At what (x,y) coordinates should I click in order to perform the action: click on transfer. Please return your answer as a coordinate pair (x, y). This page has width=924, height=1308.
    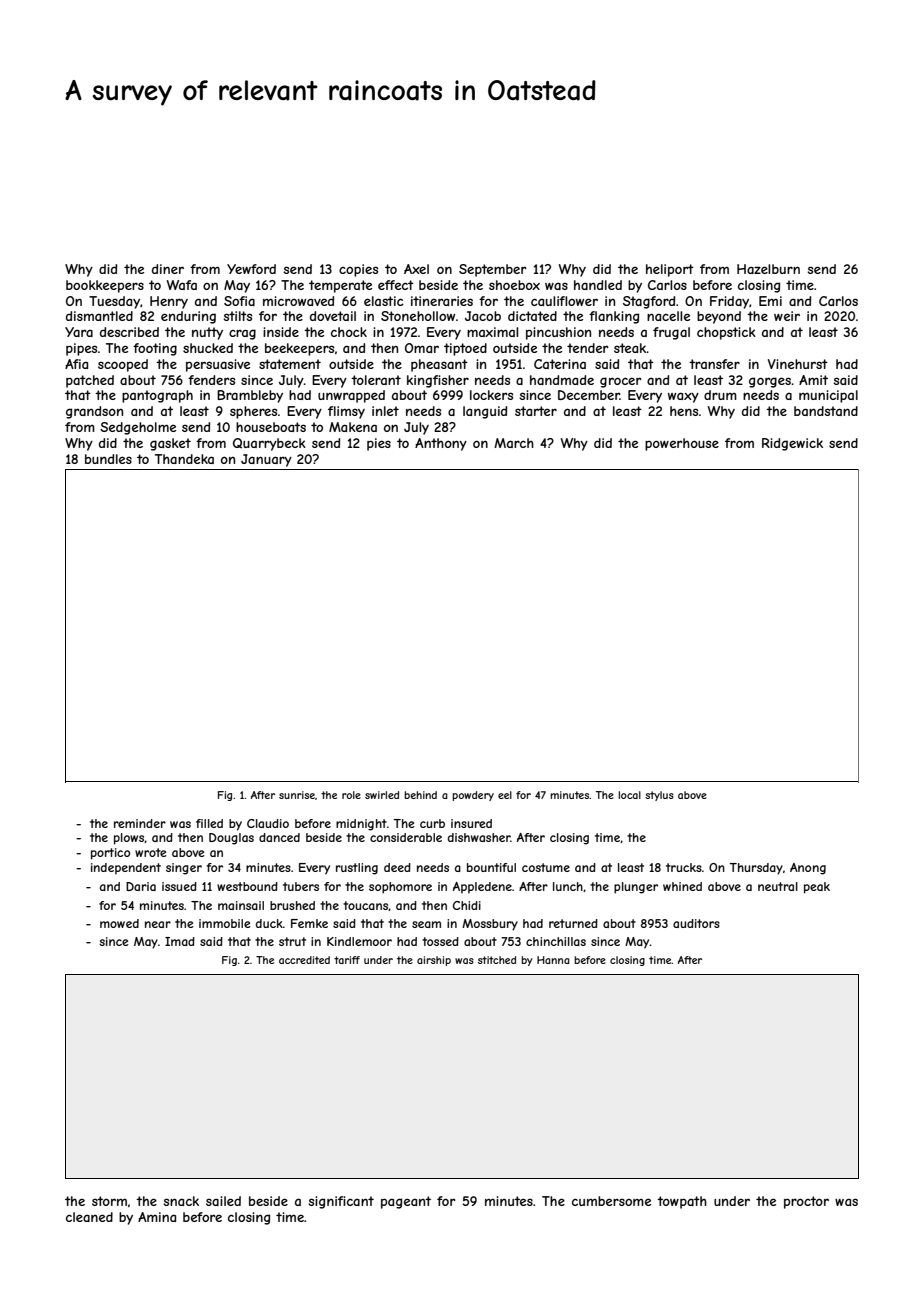
    Looking at the image, I should click on (714, 364).
